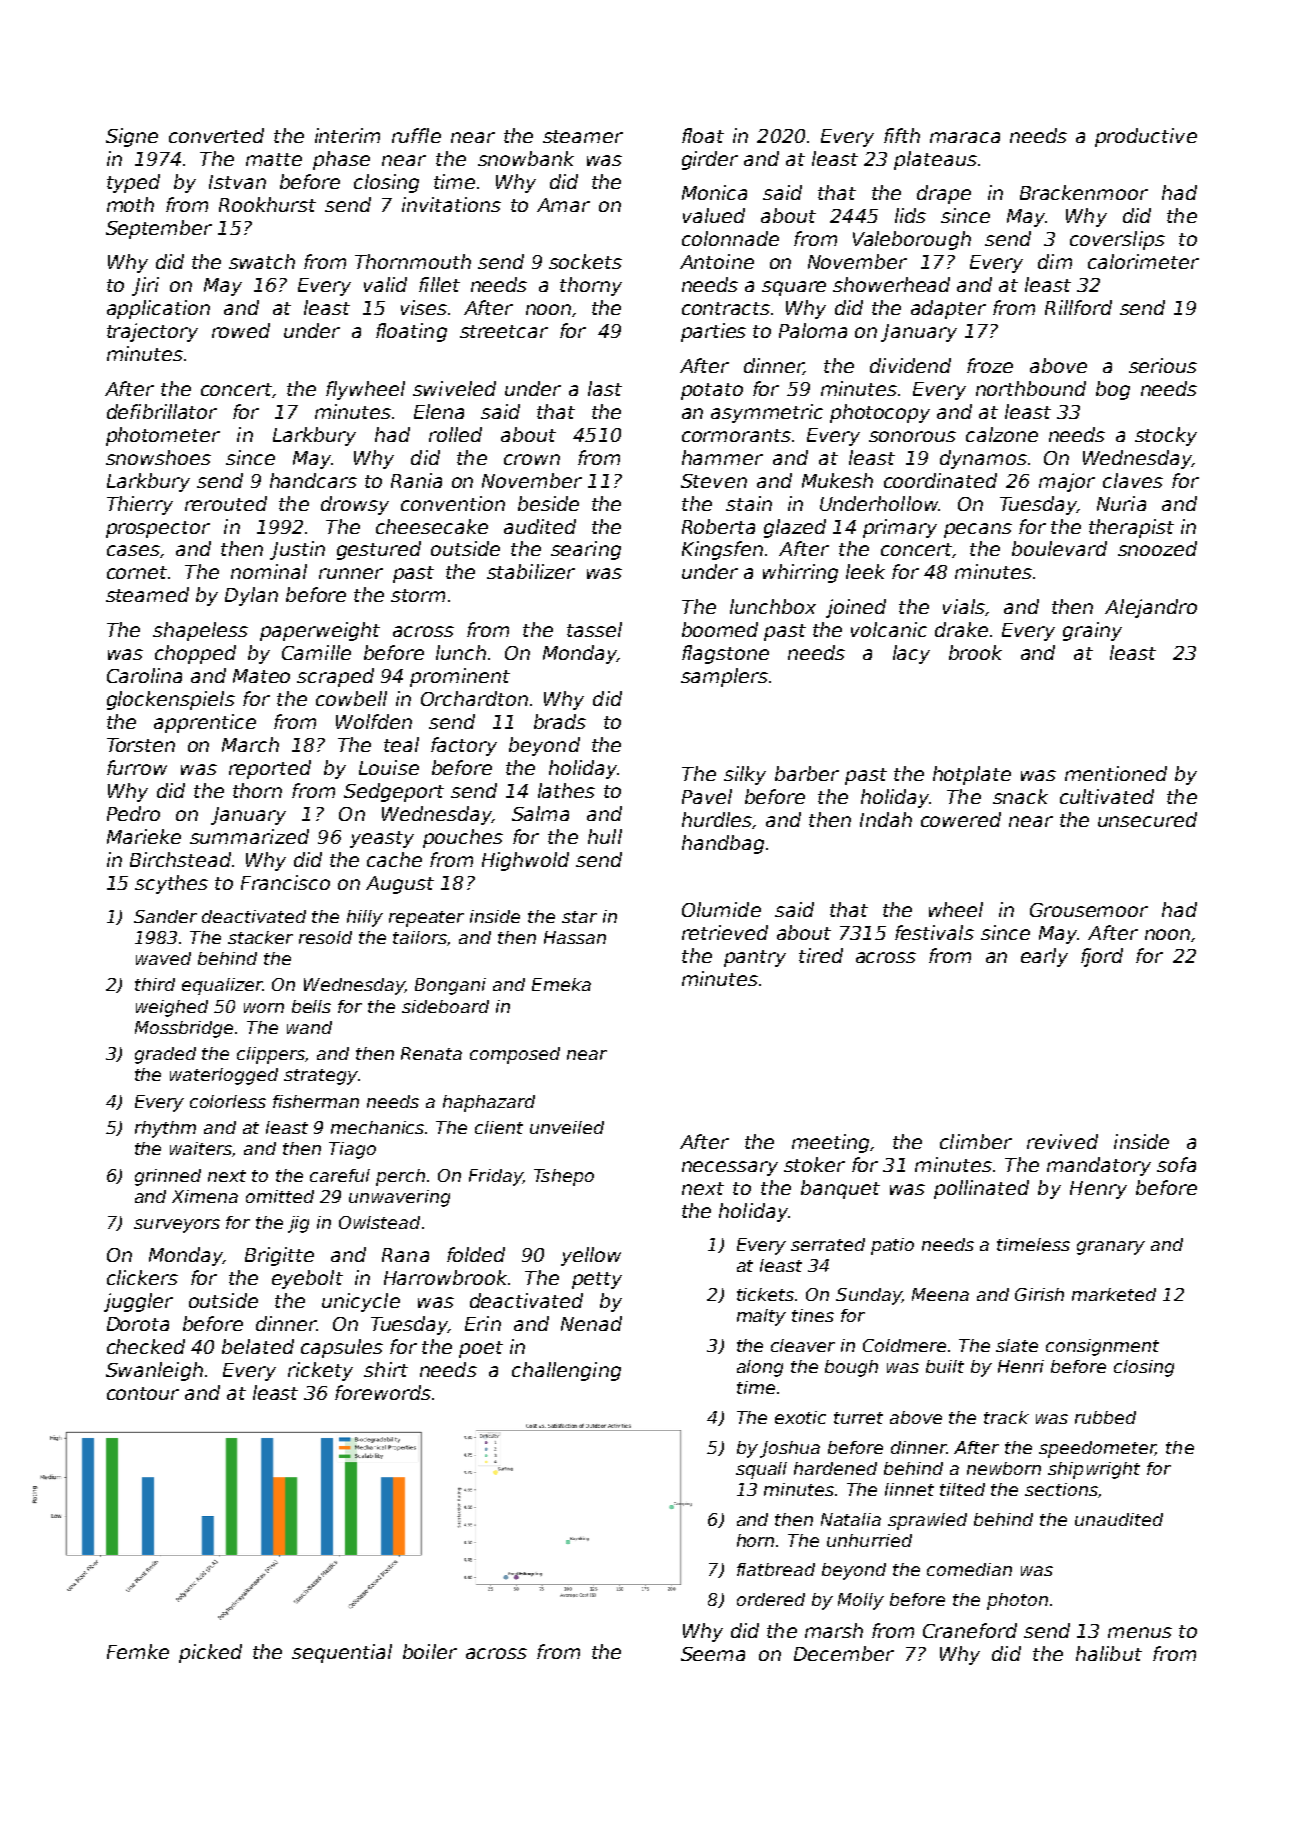 This image has width=1303, height=1843. What do you see at coordinates (379, 1222) in the image?
I see `Owlstead` at bounding box center [379, 1222].
